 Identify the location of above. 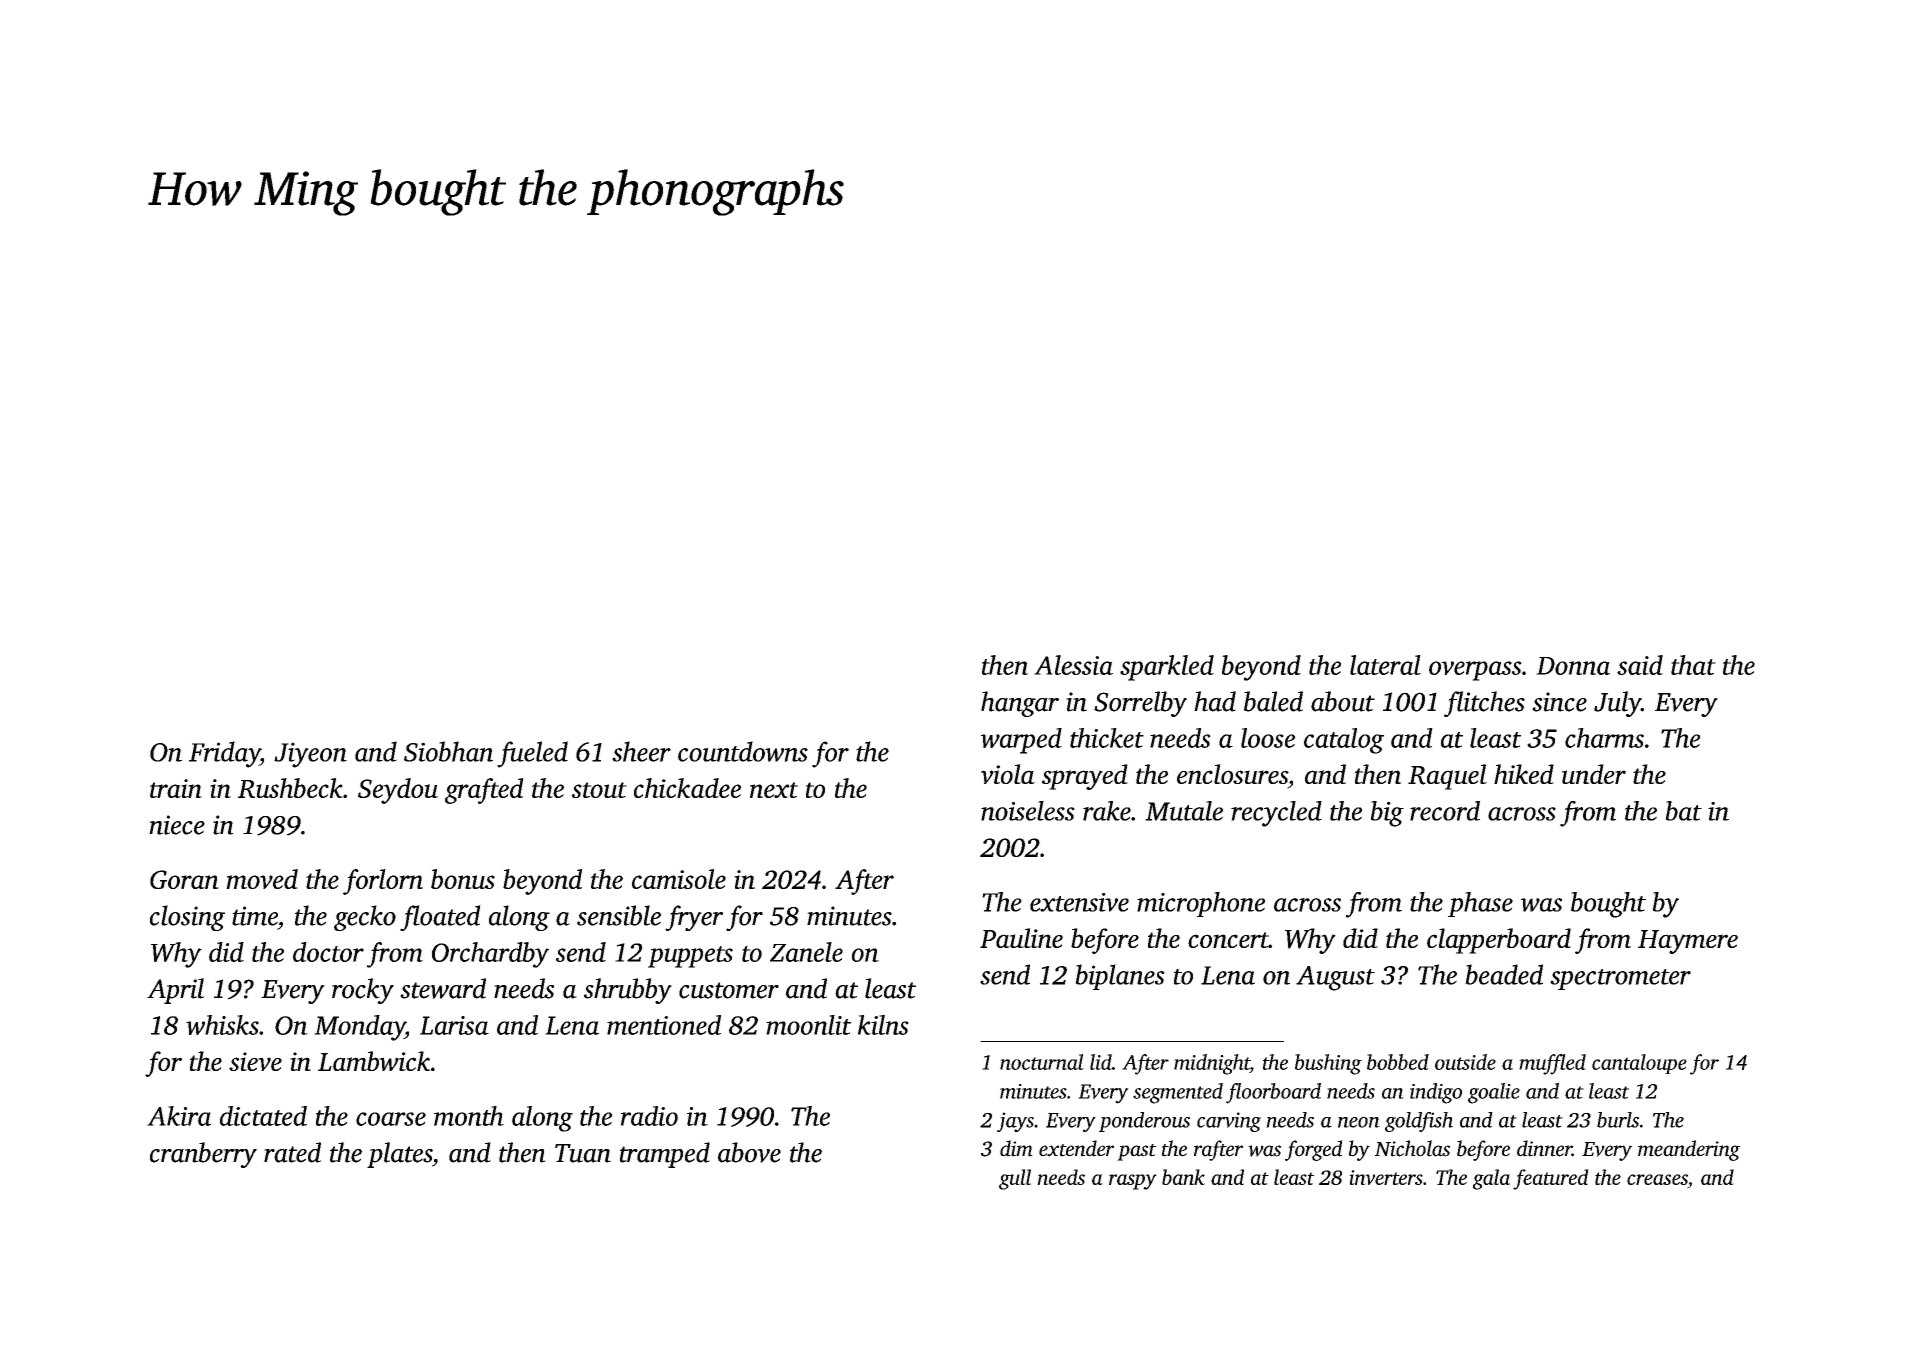
(749, 1152).
